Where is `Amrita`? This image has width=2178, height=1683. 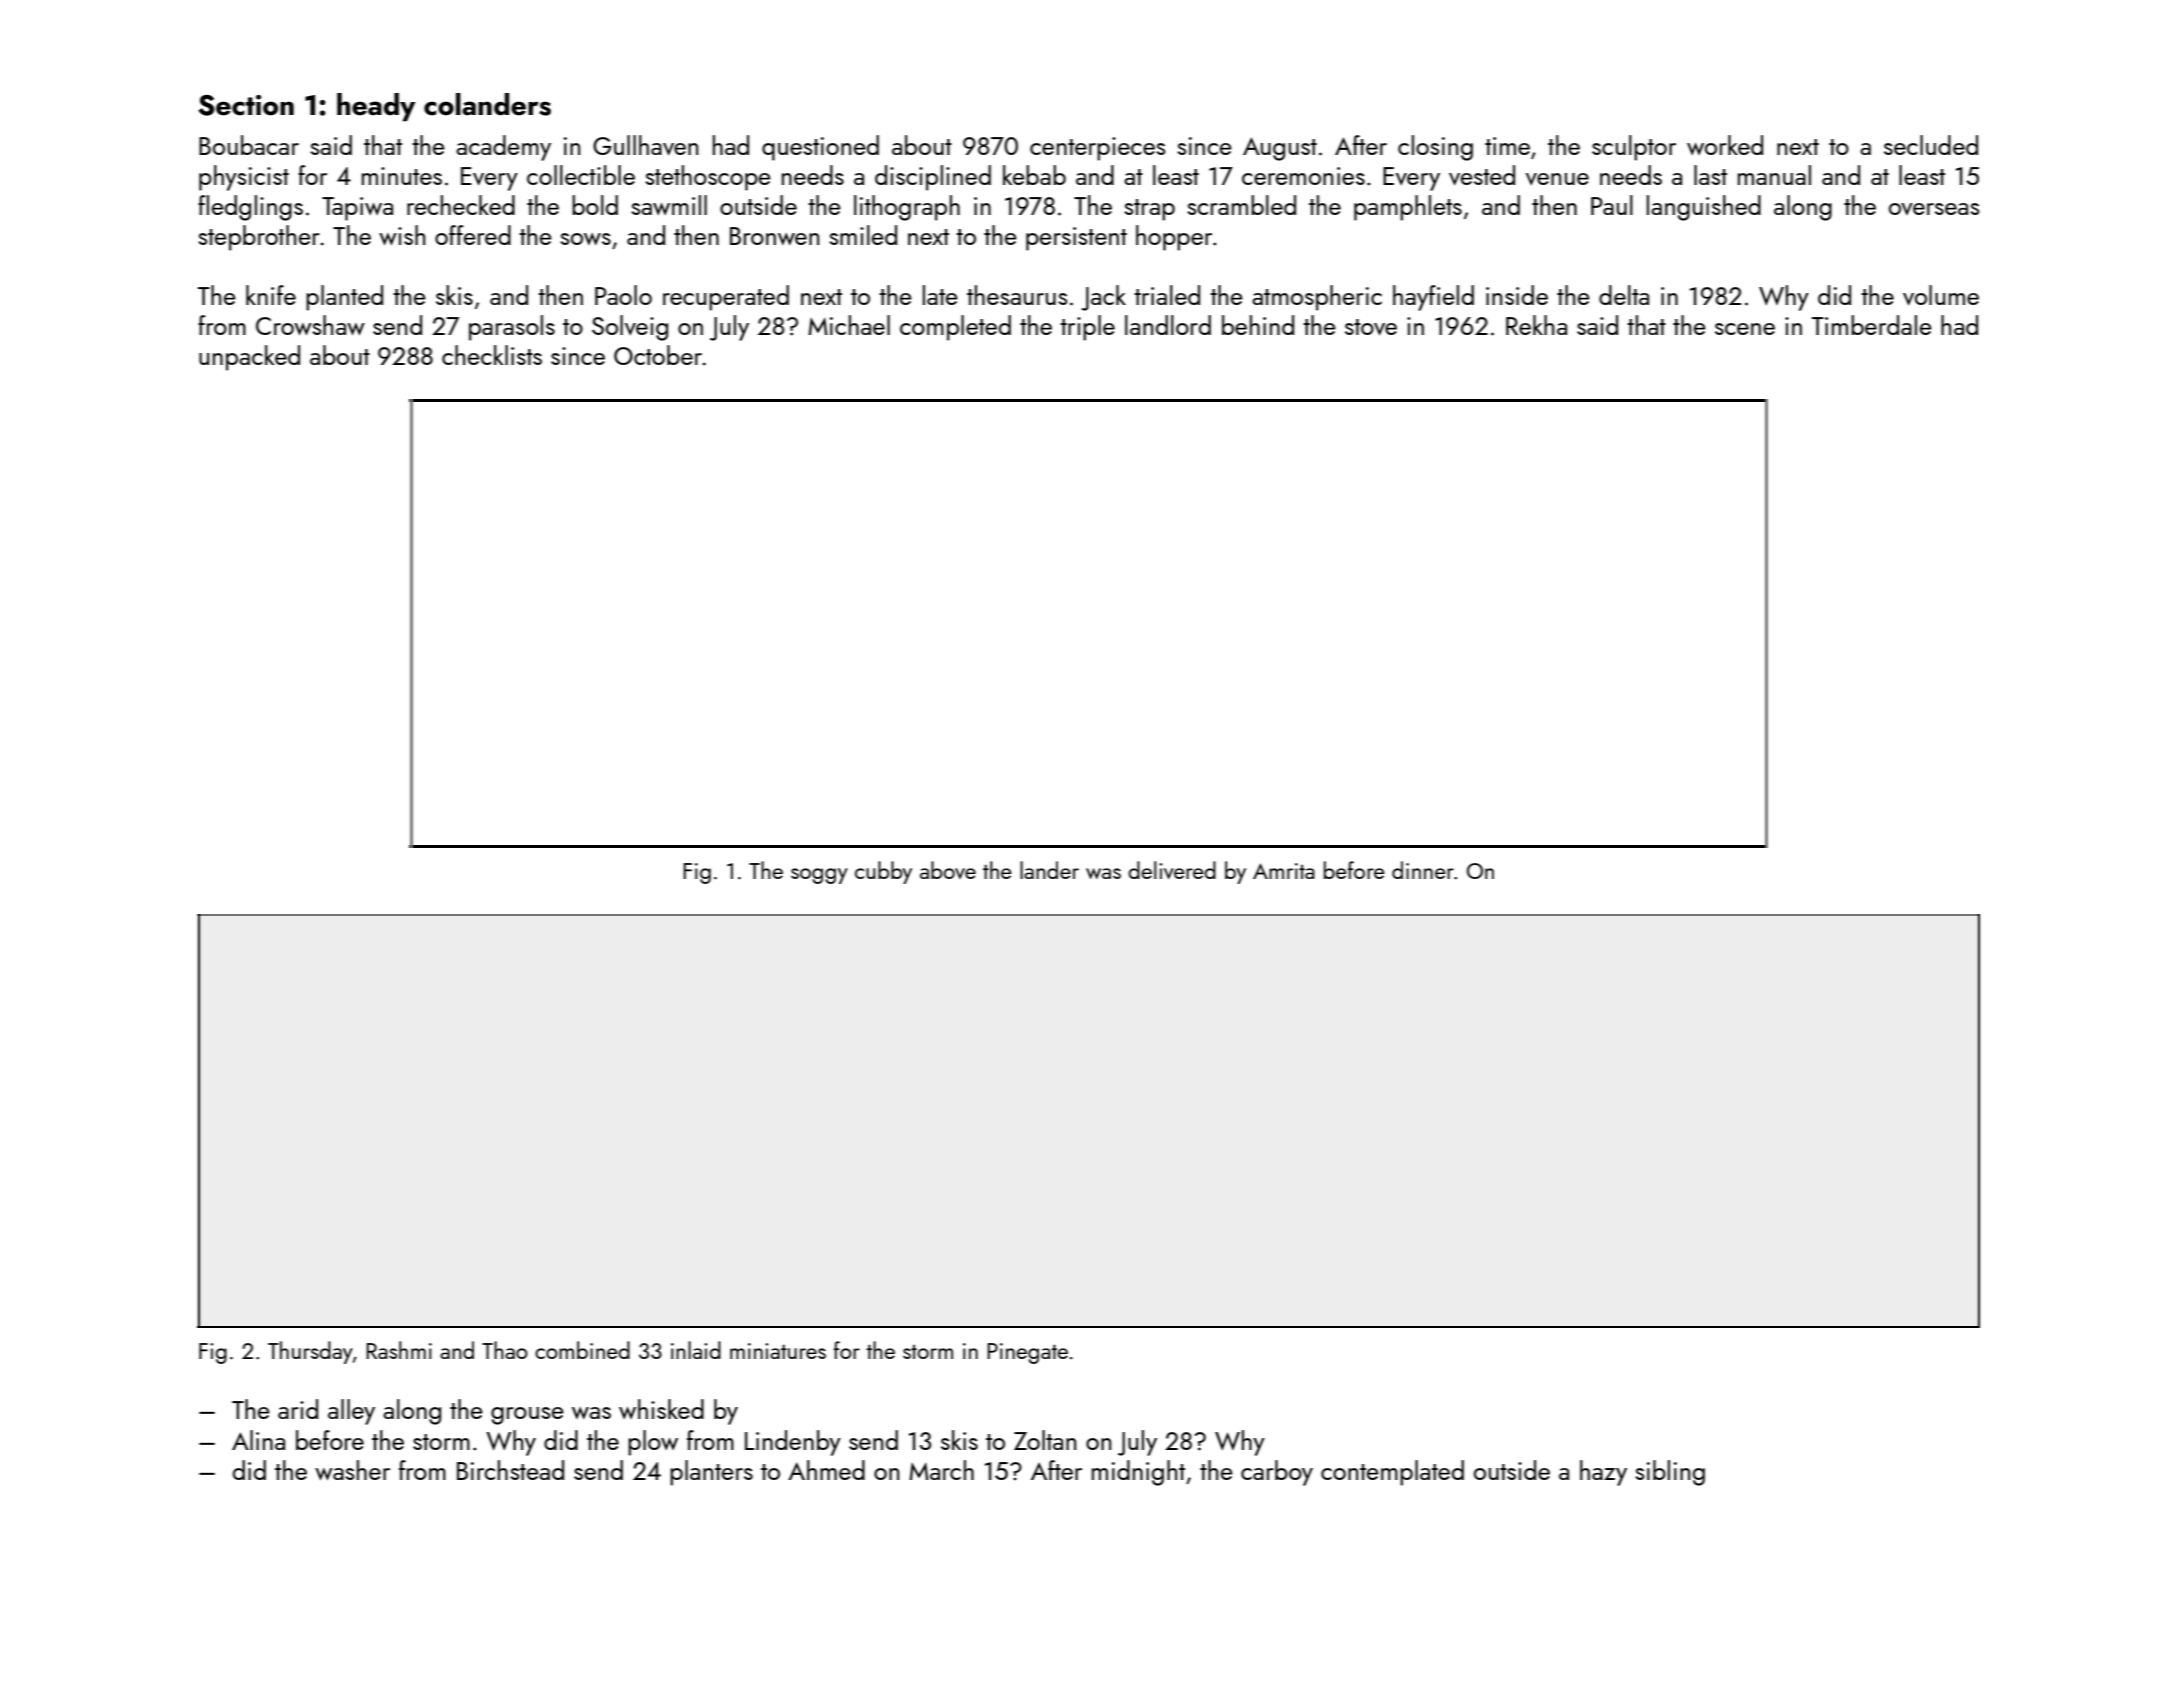 Amrita is located at coordinates (1284, 871).
